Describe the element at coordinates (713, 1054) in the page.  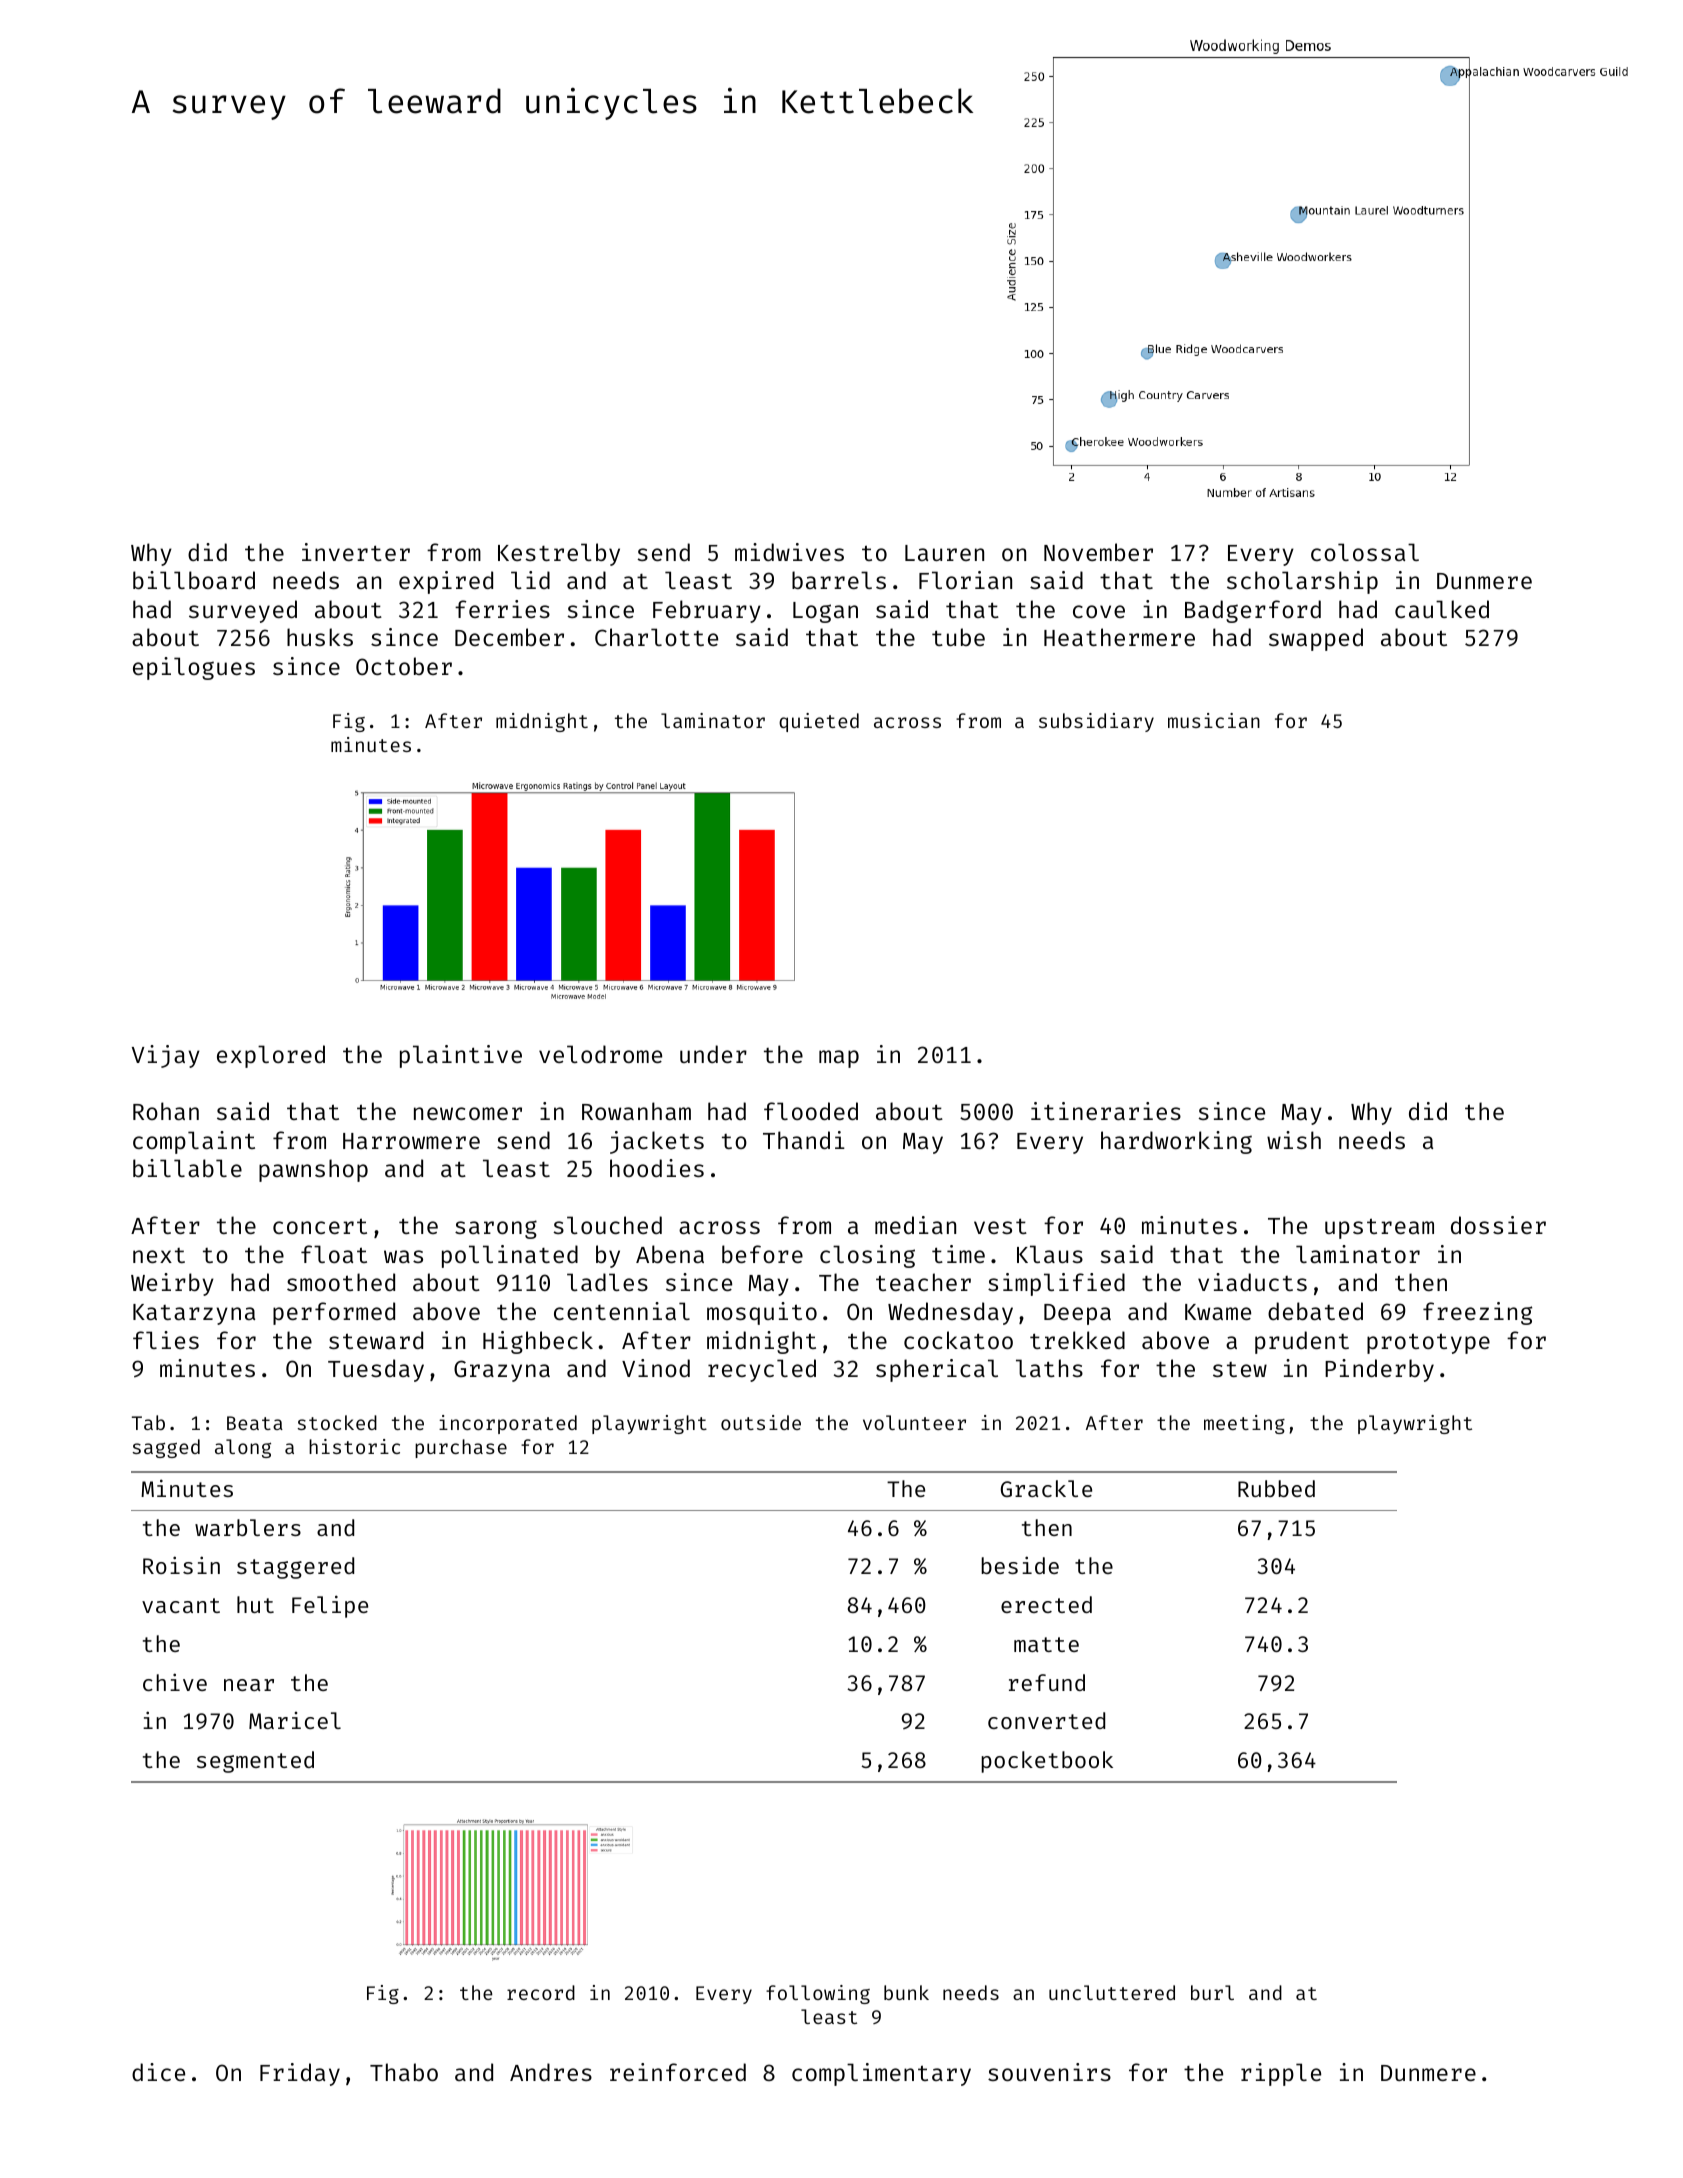
I see `under` at that location.
